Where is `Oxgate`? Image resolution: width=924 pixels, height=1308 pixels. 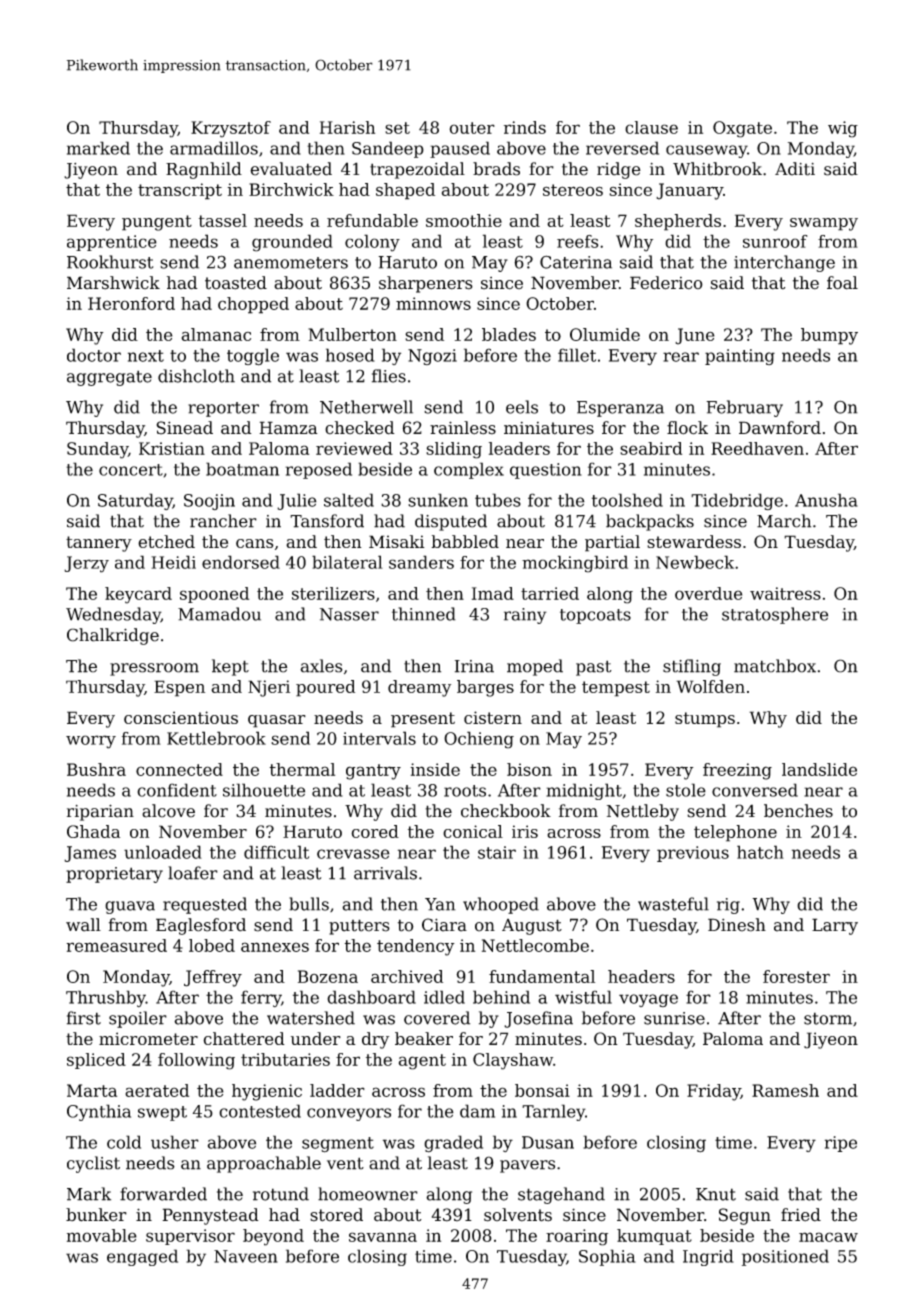
Oxgate is located at coordinates (742, 129).
